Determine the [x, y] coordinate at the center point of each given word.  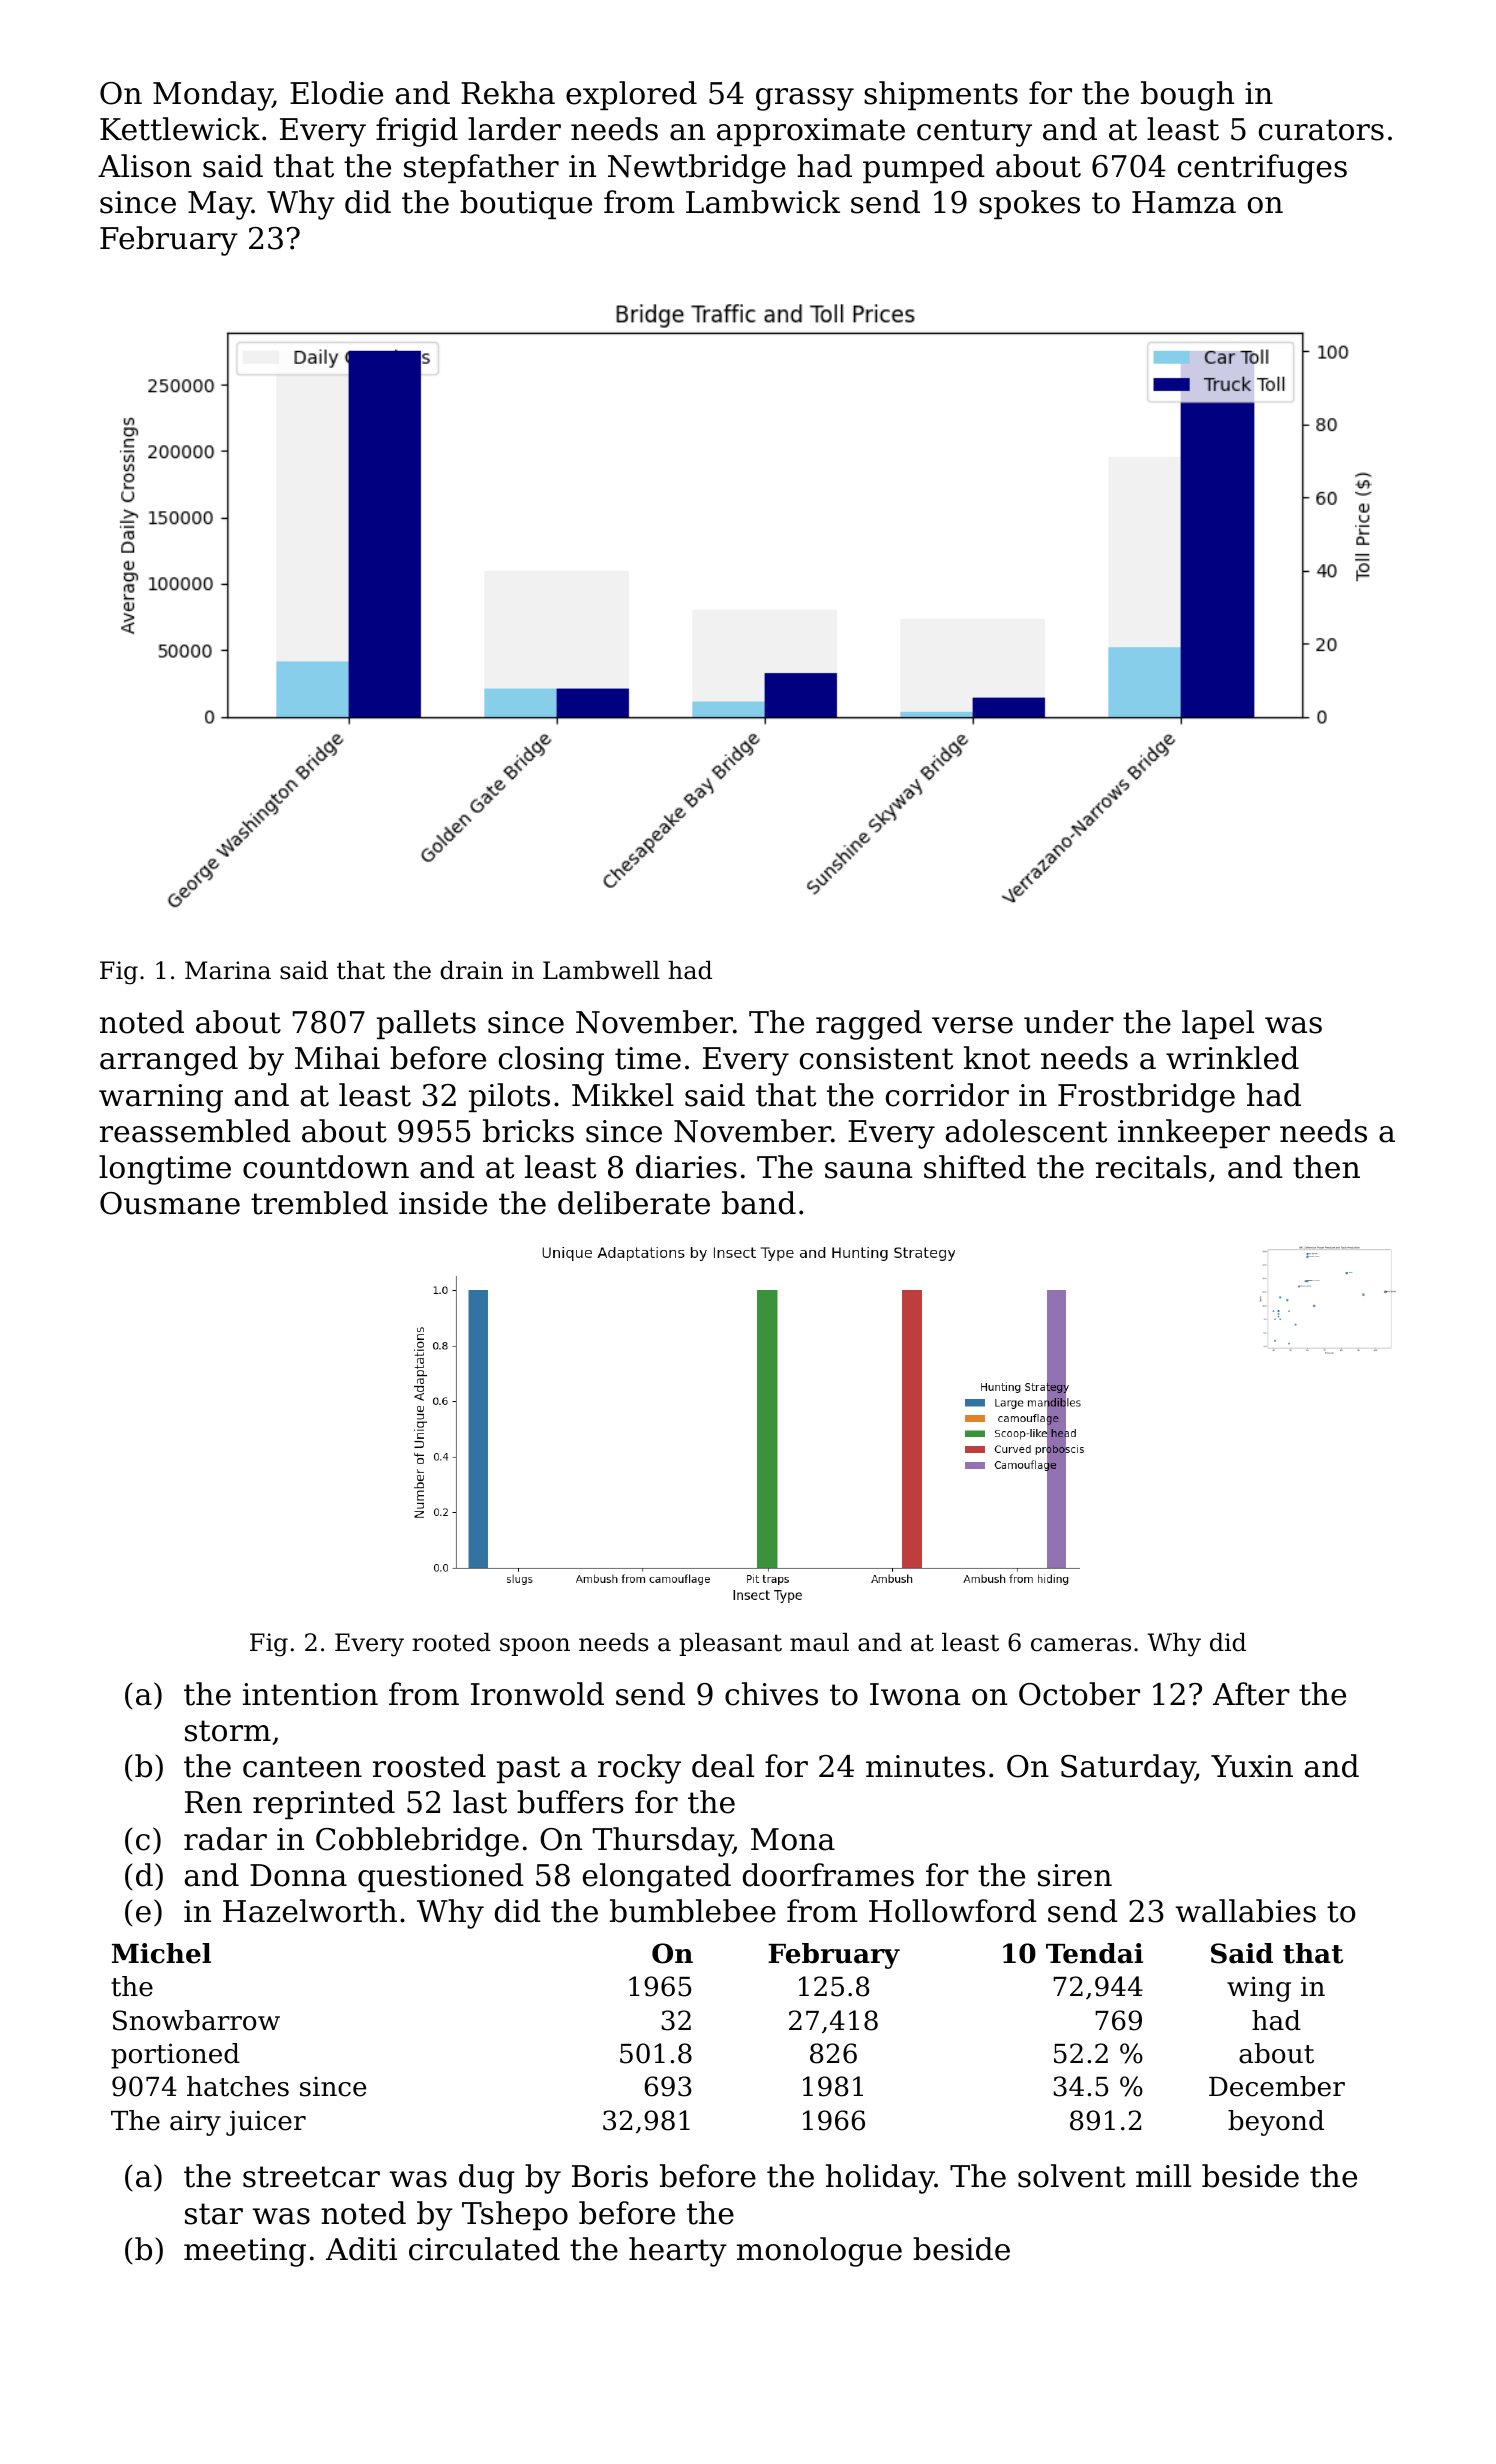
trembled [319, 1203]
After [1251, 1694]
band [759, 1203]
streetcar [311, 2177]
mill [1163, 2175]
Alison [145, 166]
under [1069, 1022]
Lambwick [763, 202]
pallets [426, 1024]
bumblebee [693, 1911]
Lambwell [601, 970]
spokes [1029, 204]
